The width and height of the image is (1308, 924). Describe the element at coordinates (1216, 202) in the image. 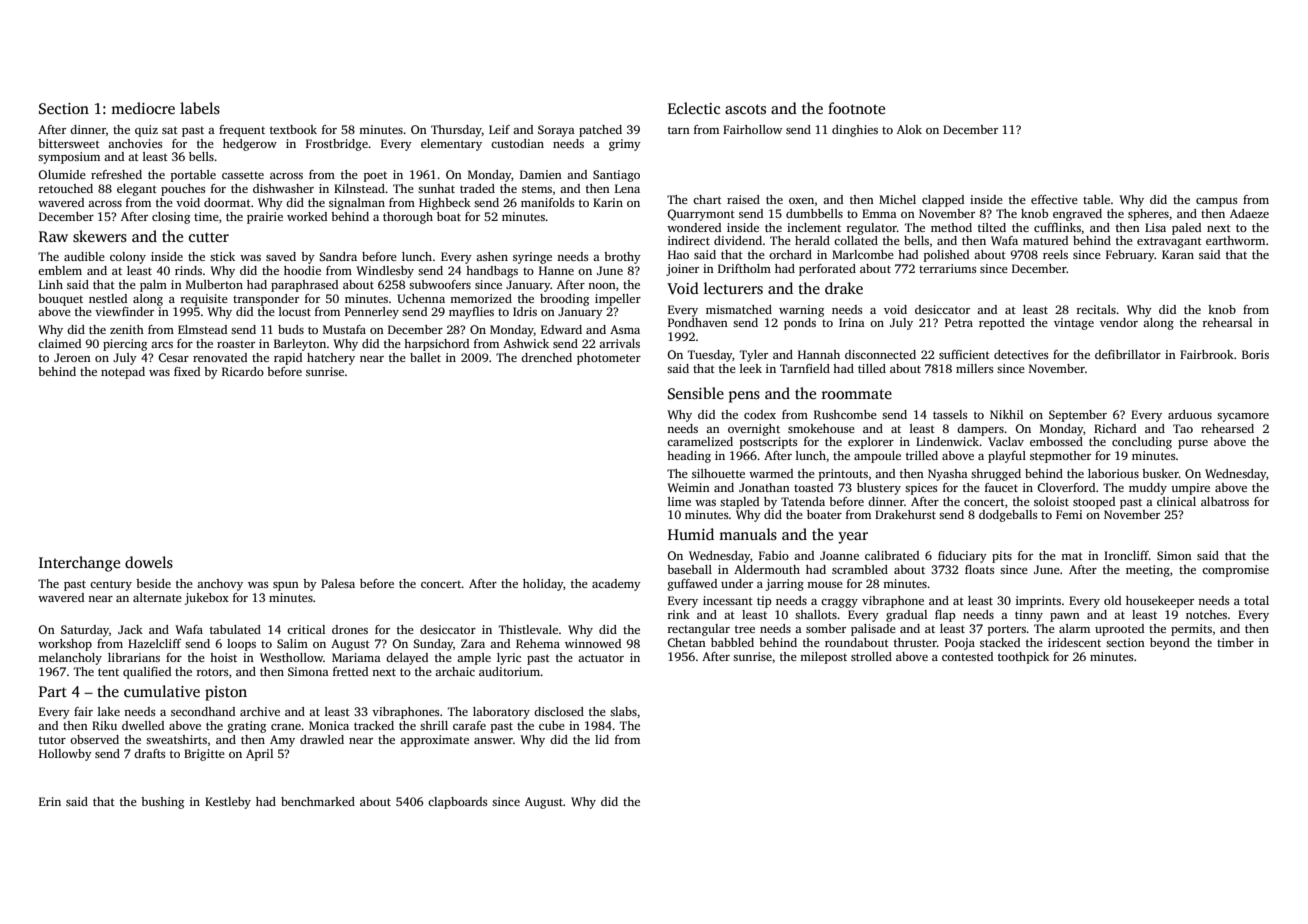

I see `campus` at that location.
